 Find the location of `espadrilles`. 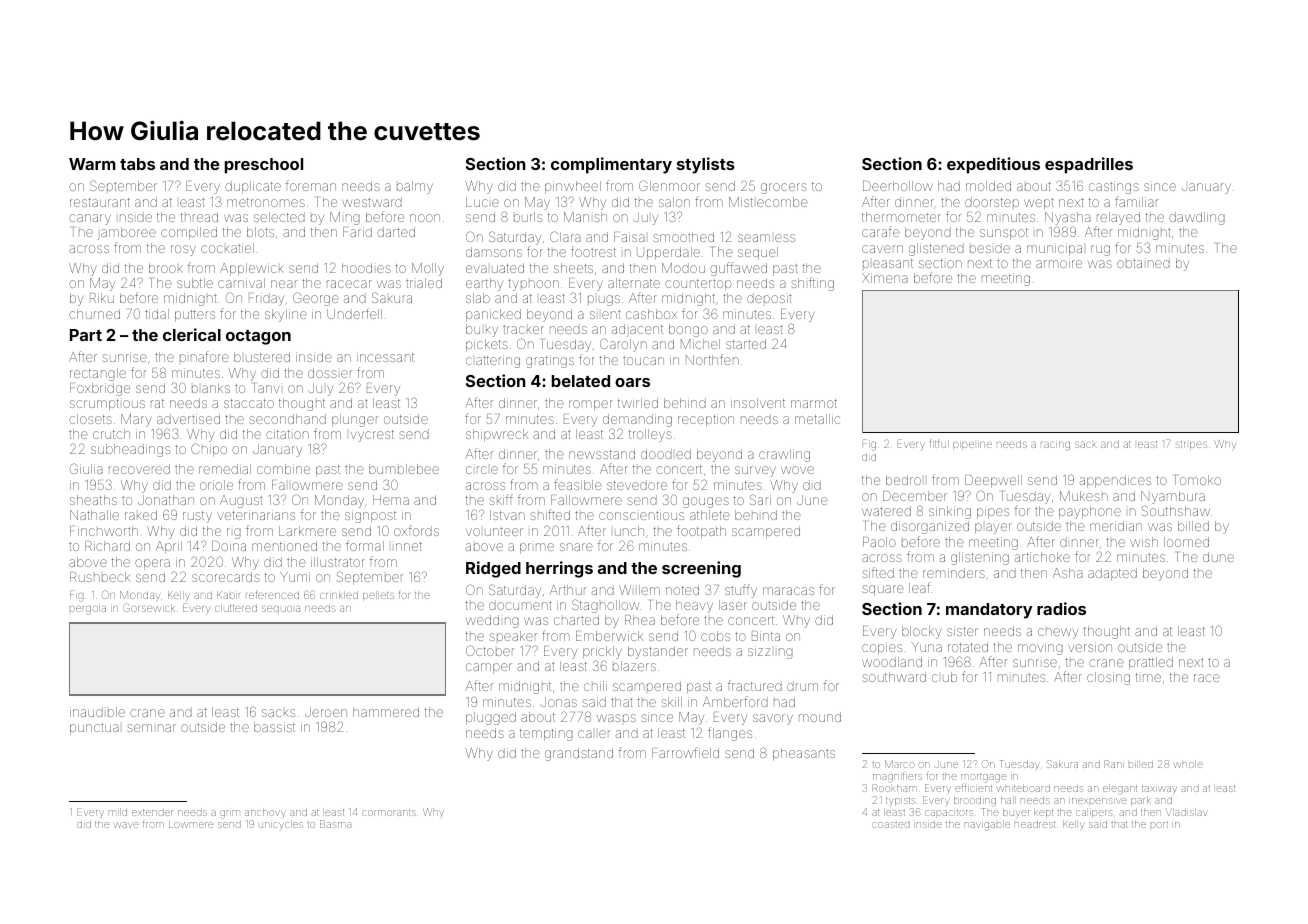

espadrilles is located at coordinates (1089, 165).
